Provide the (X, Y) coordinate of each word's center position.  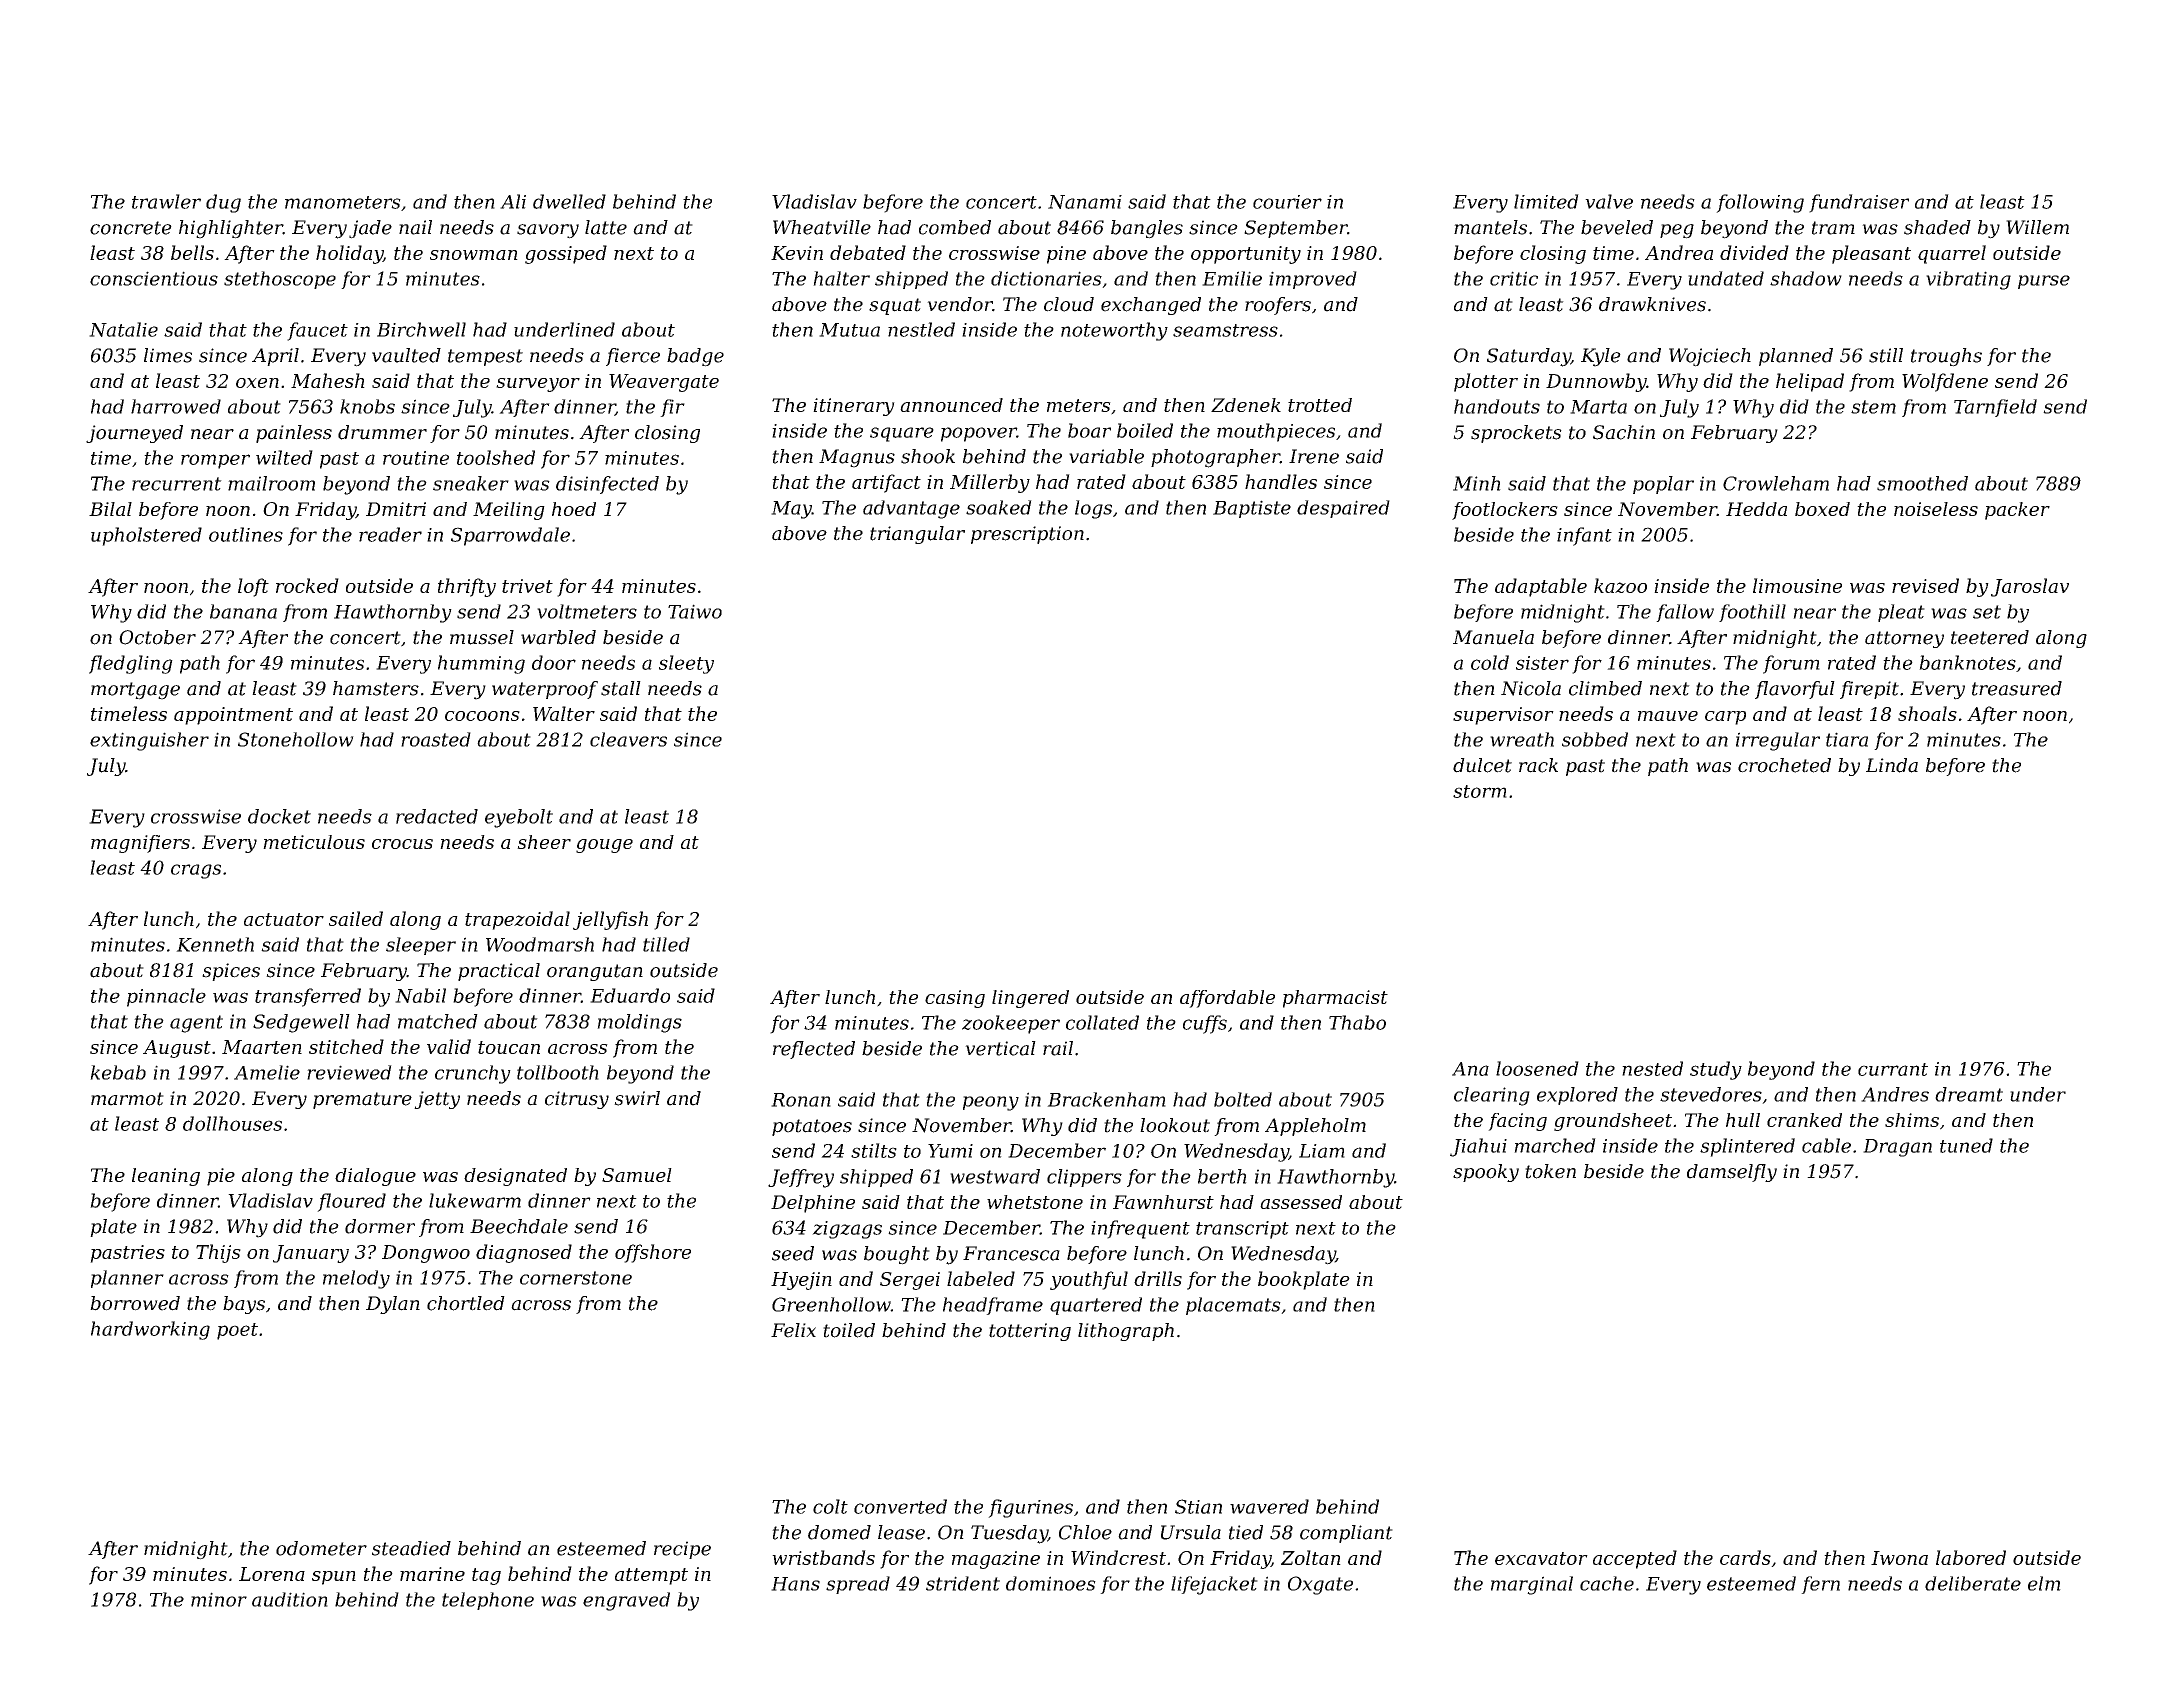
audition (290, 1599)
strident (963, 1583)
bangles (1147, 229)
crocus (402, 844)
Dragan (1897, 1148)
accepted (1635, 1559)
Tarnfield (1995, 408)
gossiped (566, 254)
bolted (1243, 1099)
